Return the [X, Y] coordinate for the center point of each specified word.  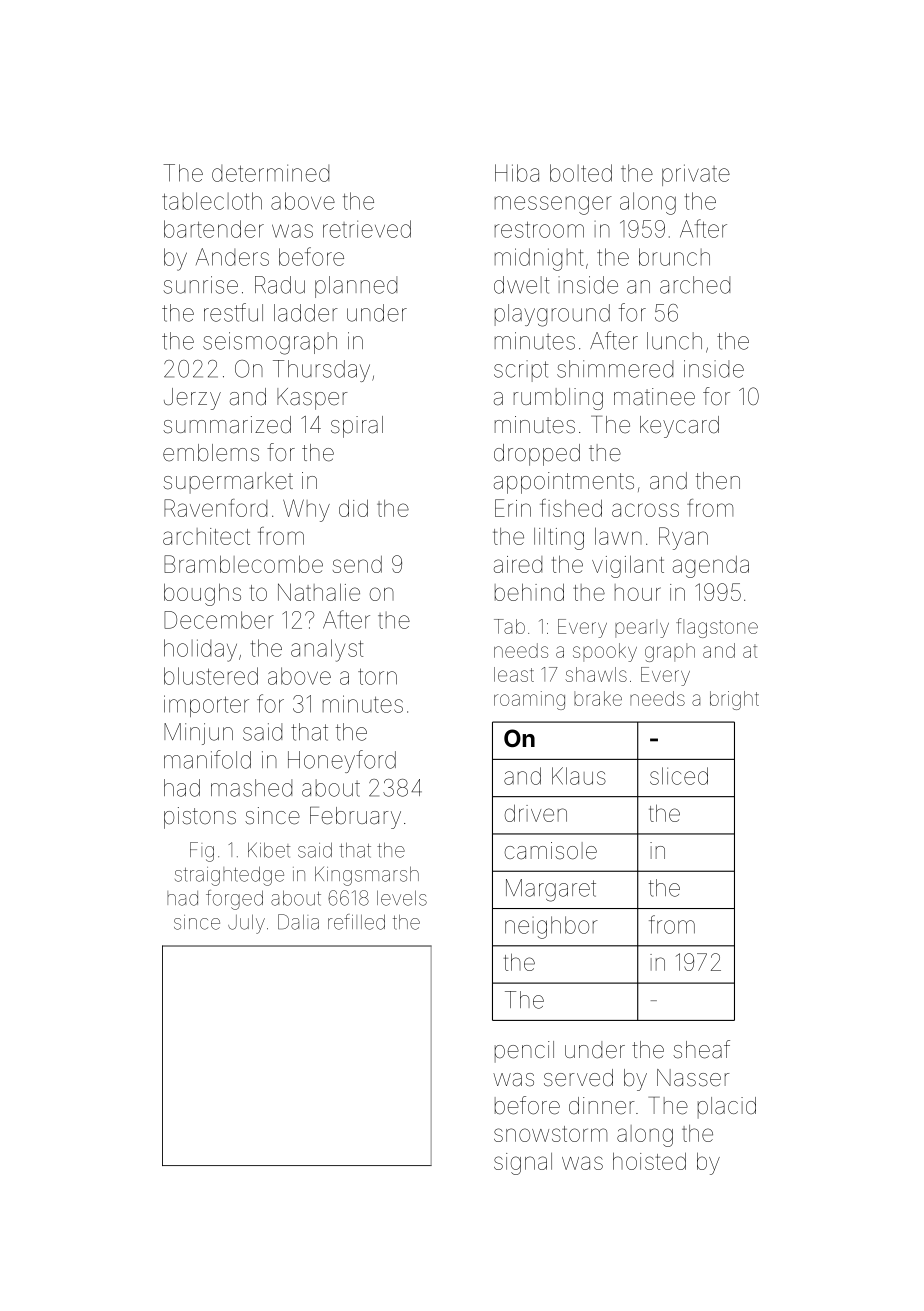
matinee [654, 397]
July [246, 924]
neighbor [551, 927]
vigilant [628, 566]
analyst [327, 650]
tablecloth [212, 201]
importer [206, 706]
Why [306, 510]
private [696, 175]
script [521, 371]
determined [270, 173]
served [578, 1078]
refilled [356, 922]
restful [233, 312]
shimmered [615, 369]
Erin [513, 508]
